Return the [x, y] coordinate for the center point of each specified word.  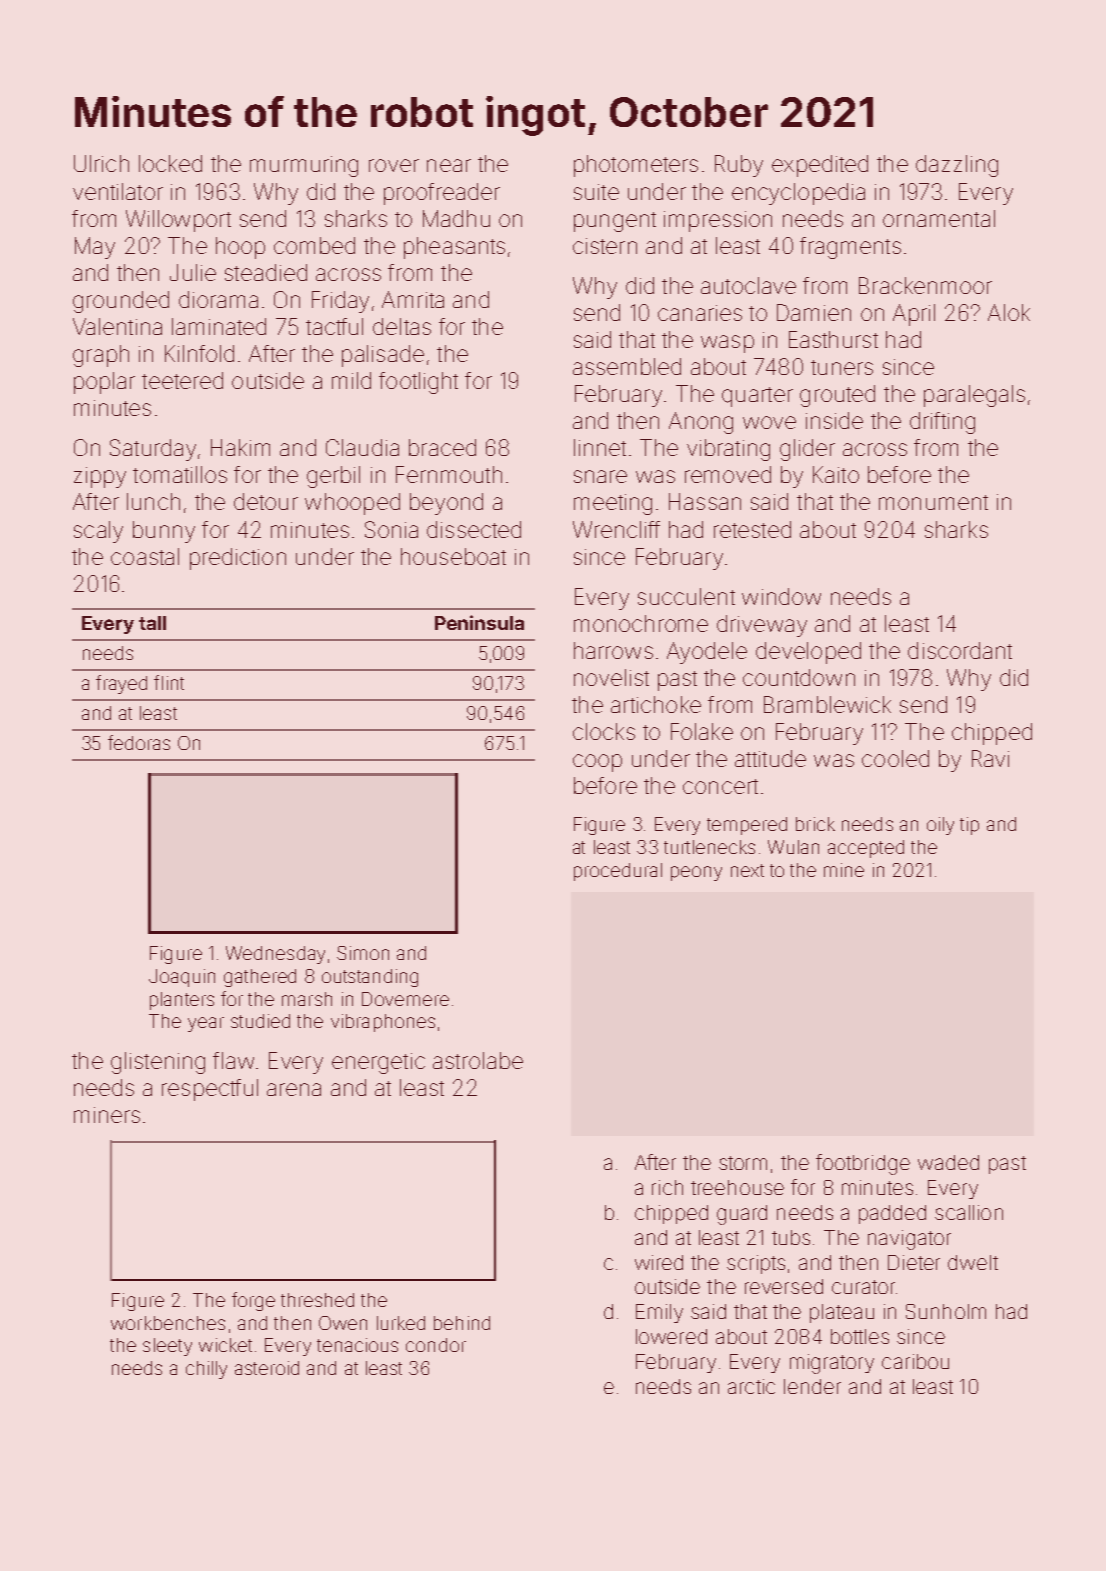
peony [696, 873]
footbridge [863, 1164]
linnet [600, 447]
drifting [942, 423]
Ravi [990, 758]
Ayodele [707, 653]
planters [182, 1001]
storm [743, 1163]
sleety [167, 1347]
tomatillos [180, 474]
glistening [158, 1063]
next [747, 870]
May [95, 248]
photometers [636, 166]
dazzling [957, 166]
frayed [121, 684]
